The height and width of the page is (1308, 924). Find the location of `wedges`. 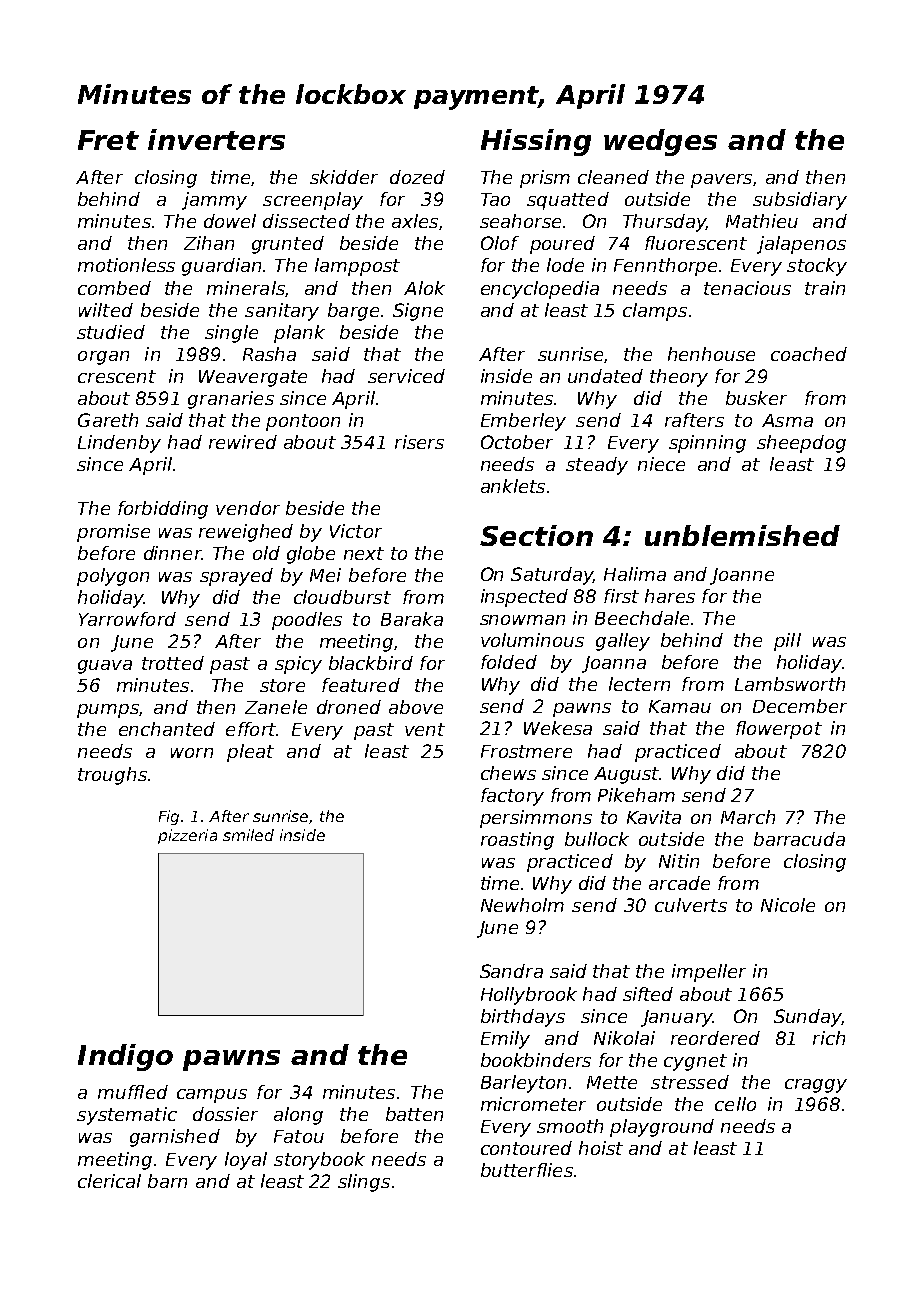

wedges is located at coordinates (660, 142).
